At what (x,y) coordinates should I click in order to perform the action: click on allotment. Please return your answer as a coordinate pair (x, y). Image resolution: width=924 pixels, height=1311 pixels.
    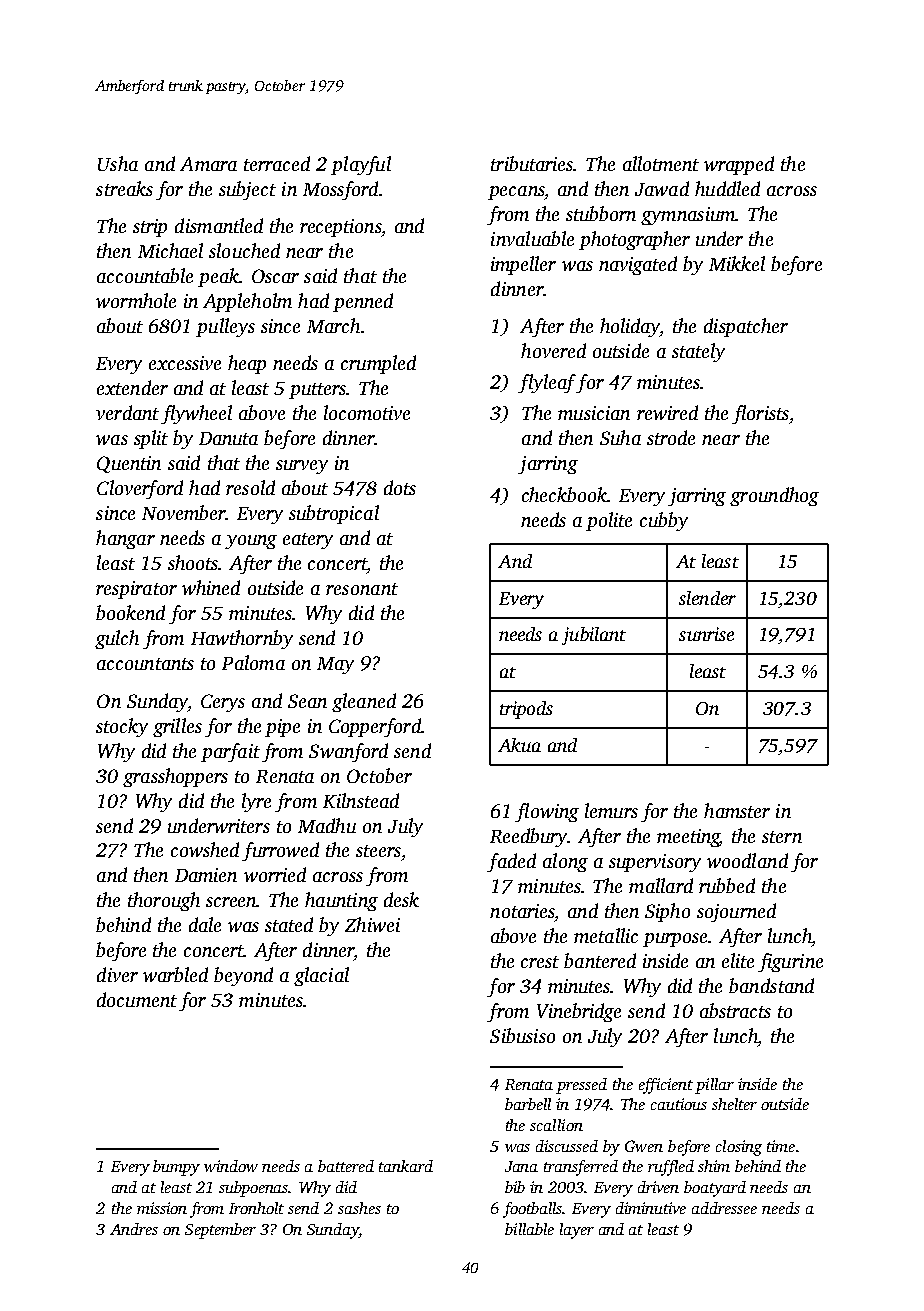
    Looking at the image, I should click on (661, 163).
